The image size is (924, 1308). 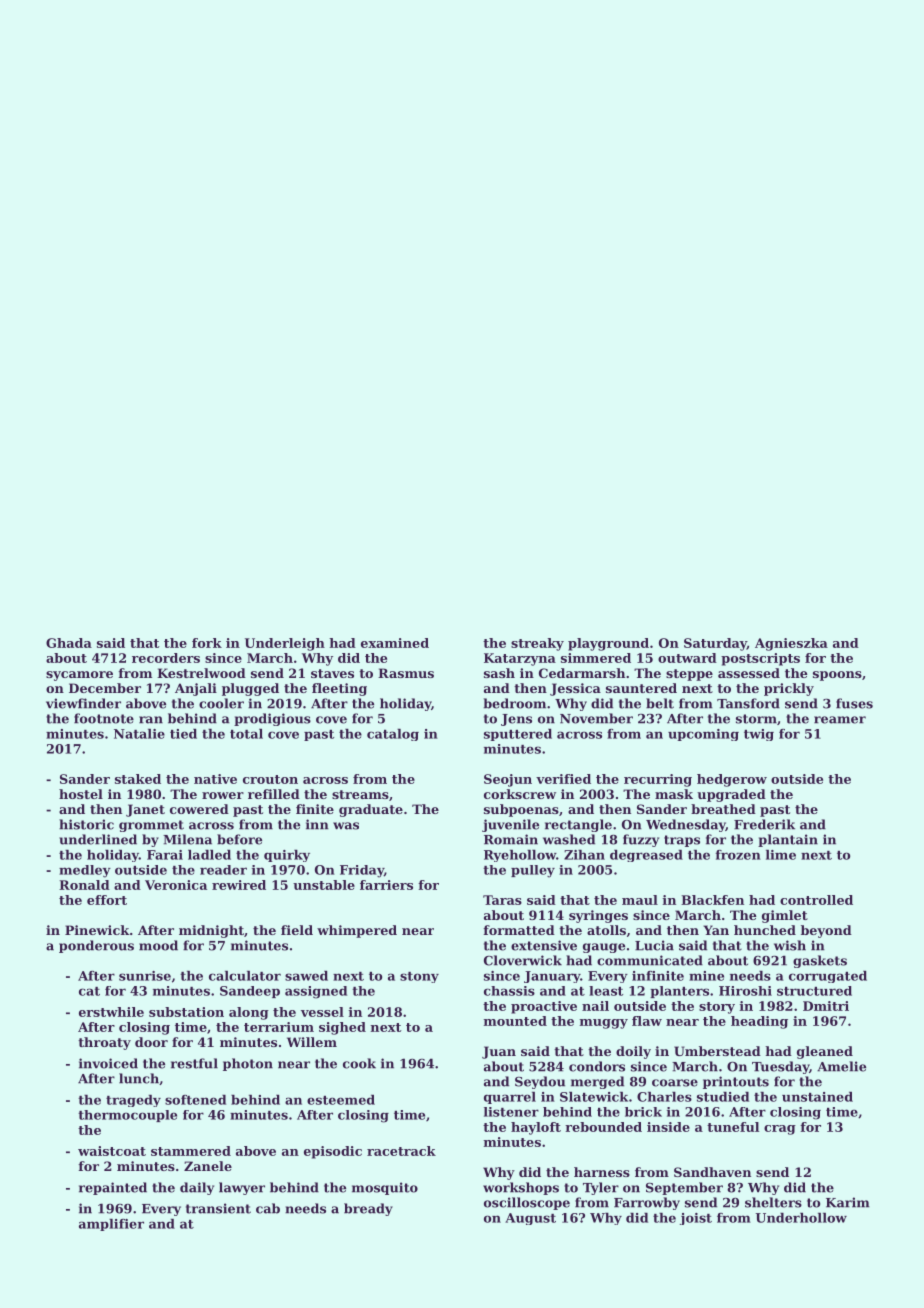 I want to click on graduate, so click(x=371, y=810).
